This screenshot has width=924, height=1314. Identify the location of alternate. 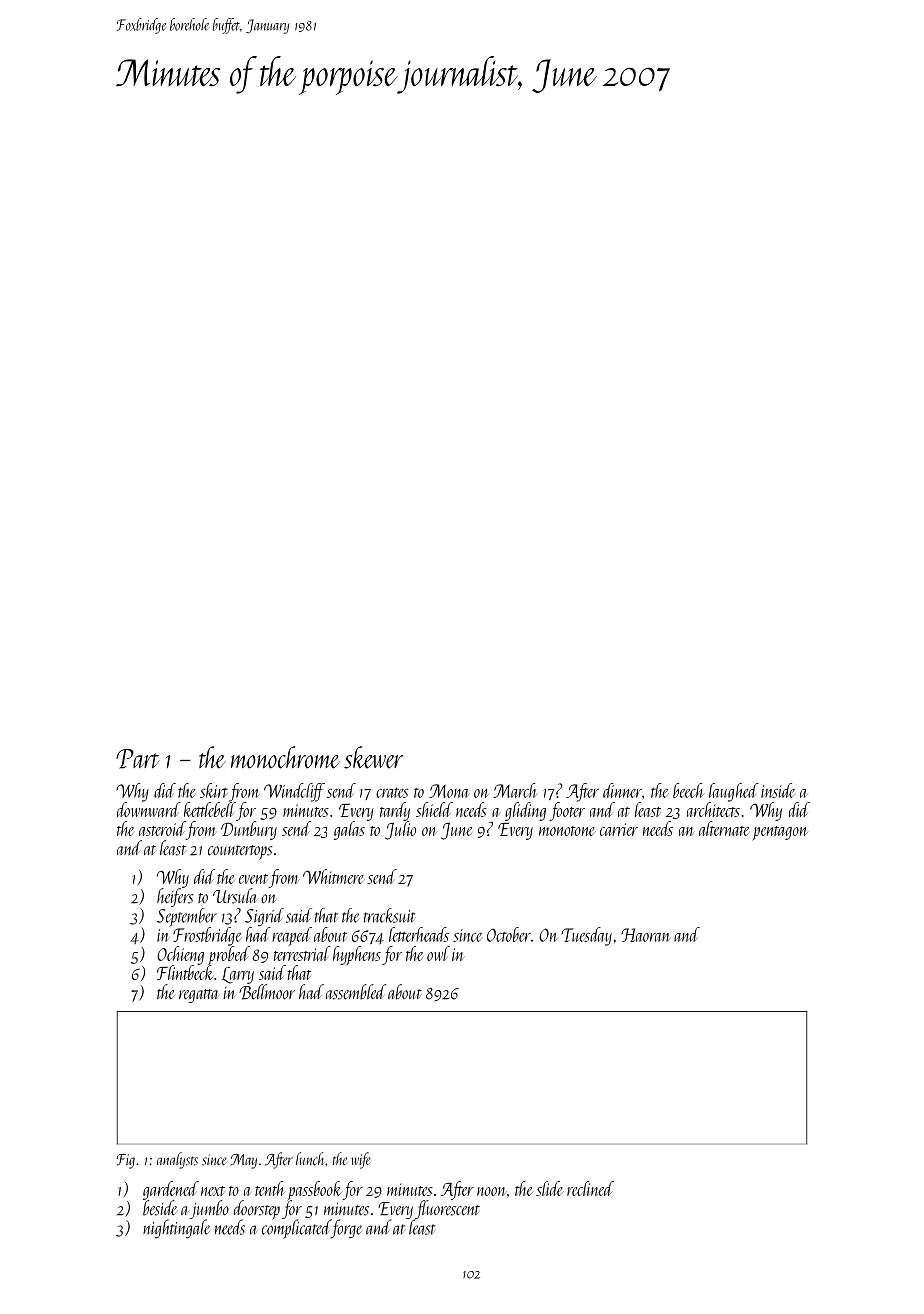
(724, 828).
